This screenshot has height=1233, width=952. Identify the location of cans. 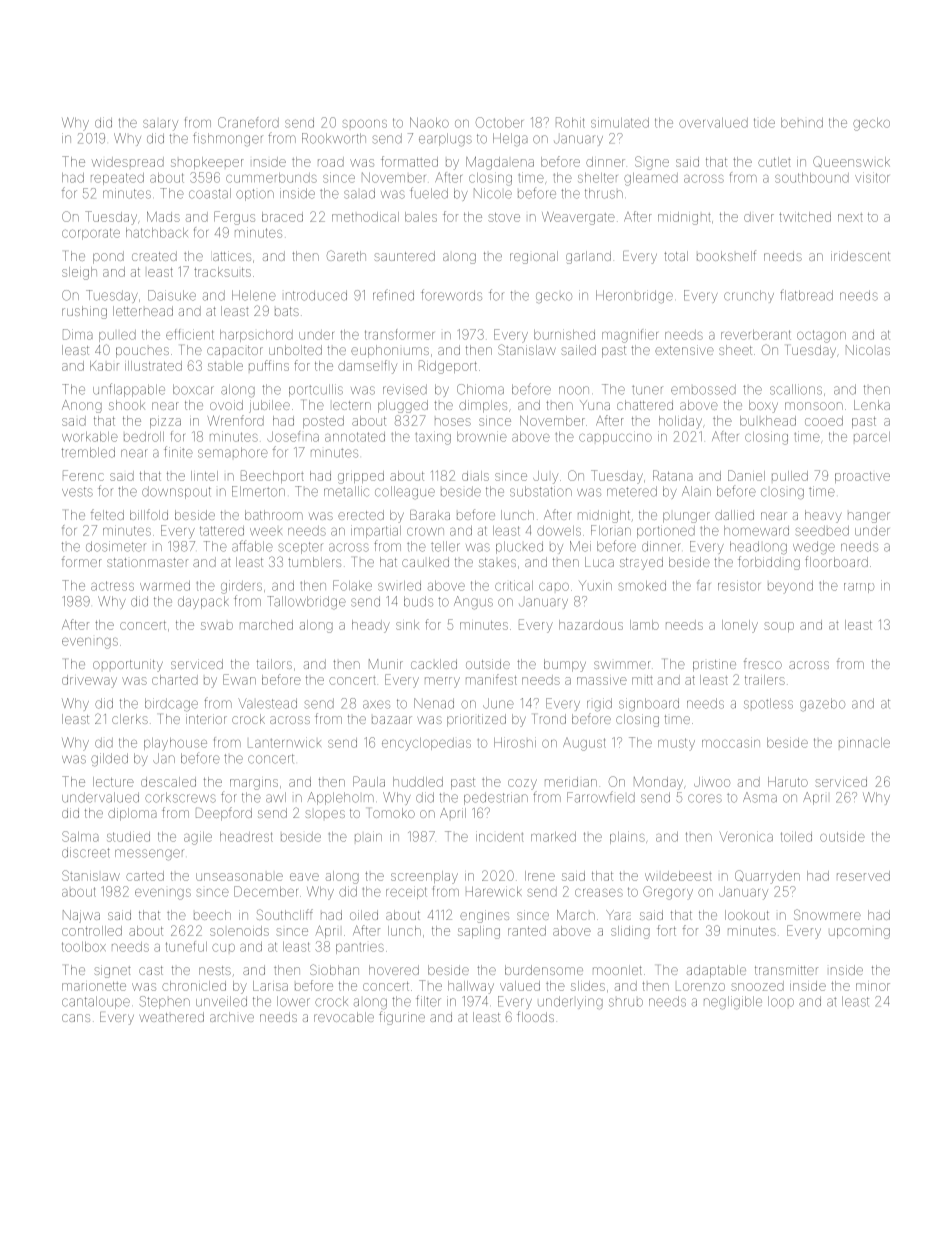
(76, 1018).
